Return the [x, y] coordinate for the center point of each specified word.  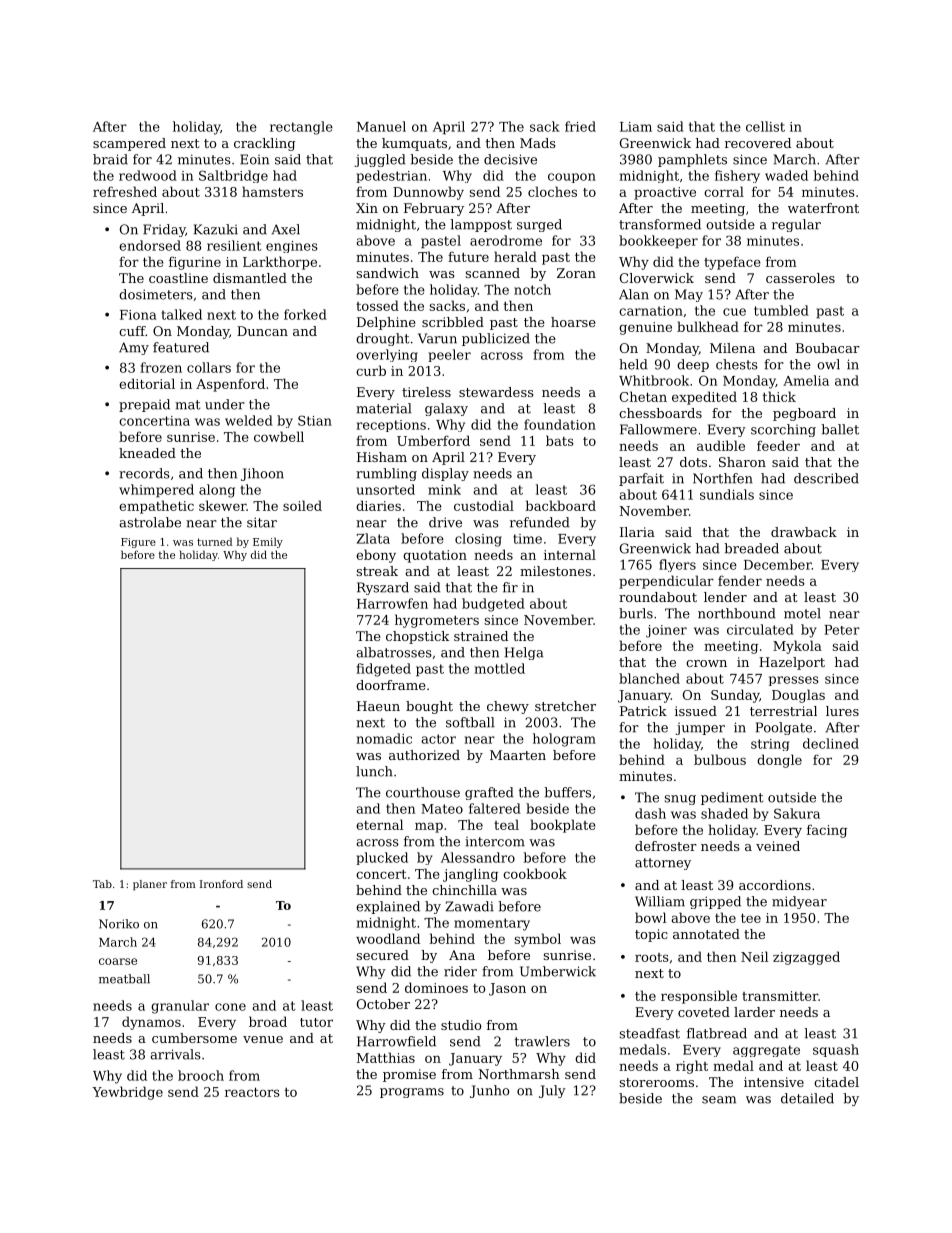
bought [429, 707]
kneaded [147, 453]
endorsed [150, 245]
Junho [489, 1091]
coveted [704, 1012]
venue [263, 1039]
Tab [102, 884]
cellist [765, 126]
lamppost [481, 225]
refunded [540, 522]
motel [802, 613]
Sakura [797, 813]
